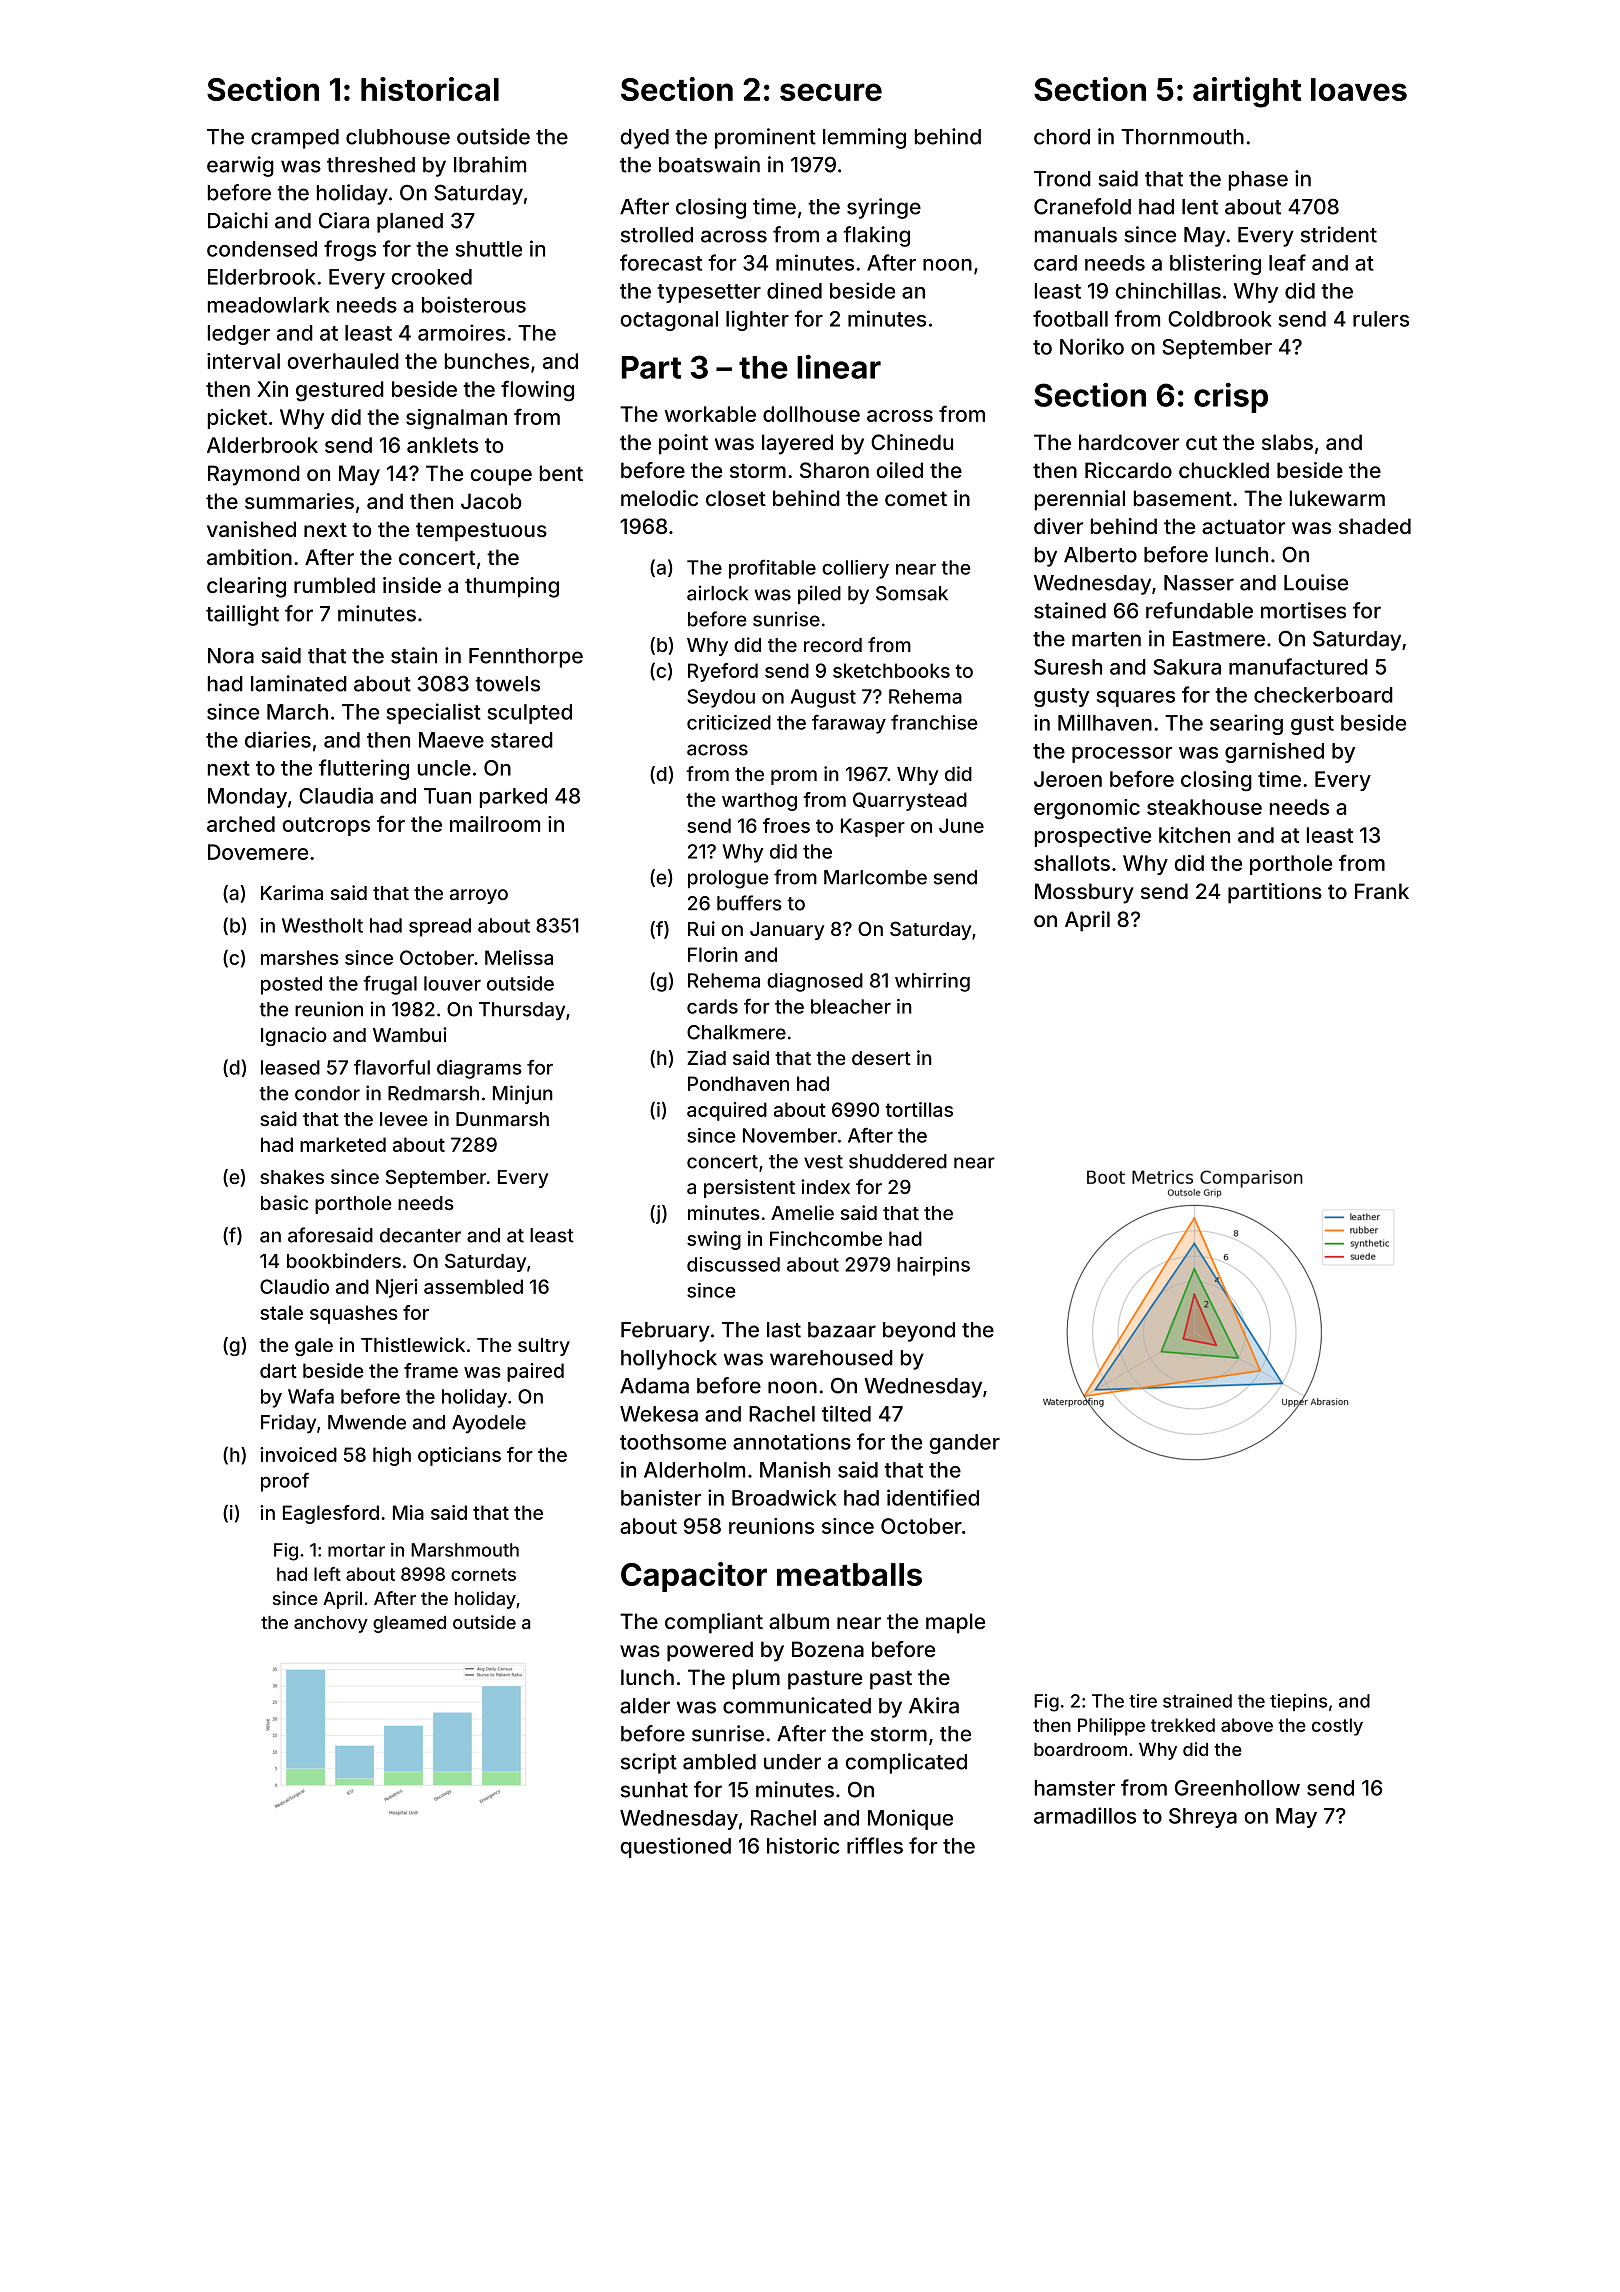 The width and height of the page is (1620, 2292). Describe the element at coordinates (1082, 206) in the page. I see `Cranefold` at that location.
